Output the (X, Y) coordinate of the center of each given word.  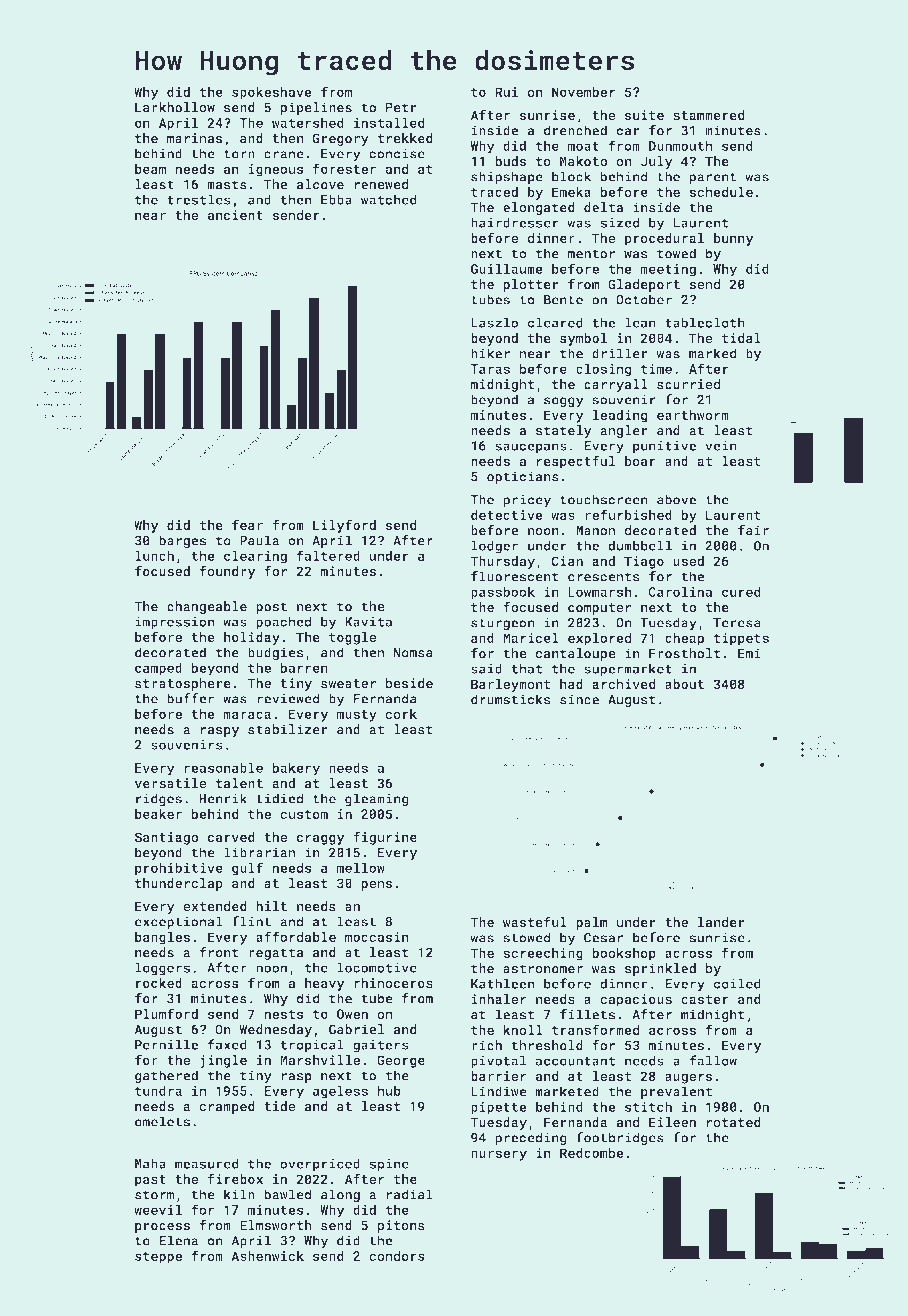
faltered (328, 555)
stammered (709, 115)
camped (158, 669)
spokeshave (272, 93)
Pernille (166, 1044)
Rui (506, 92)
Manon (595, 530)
